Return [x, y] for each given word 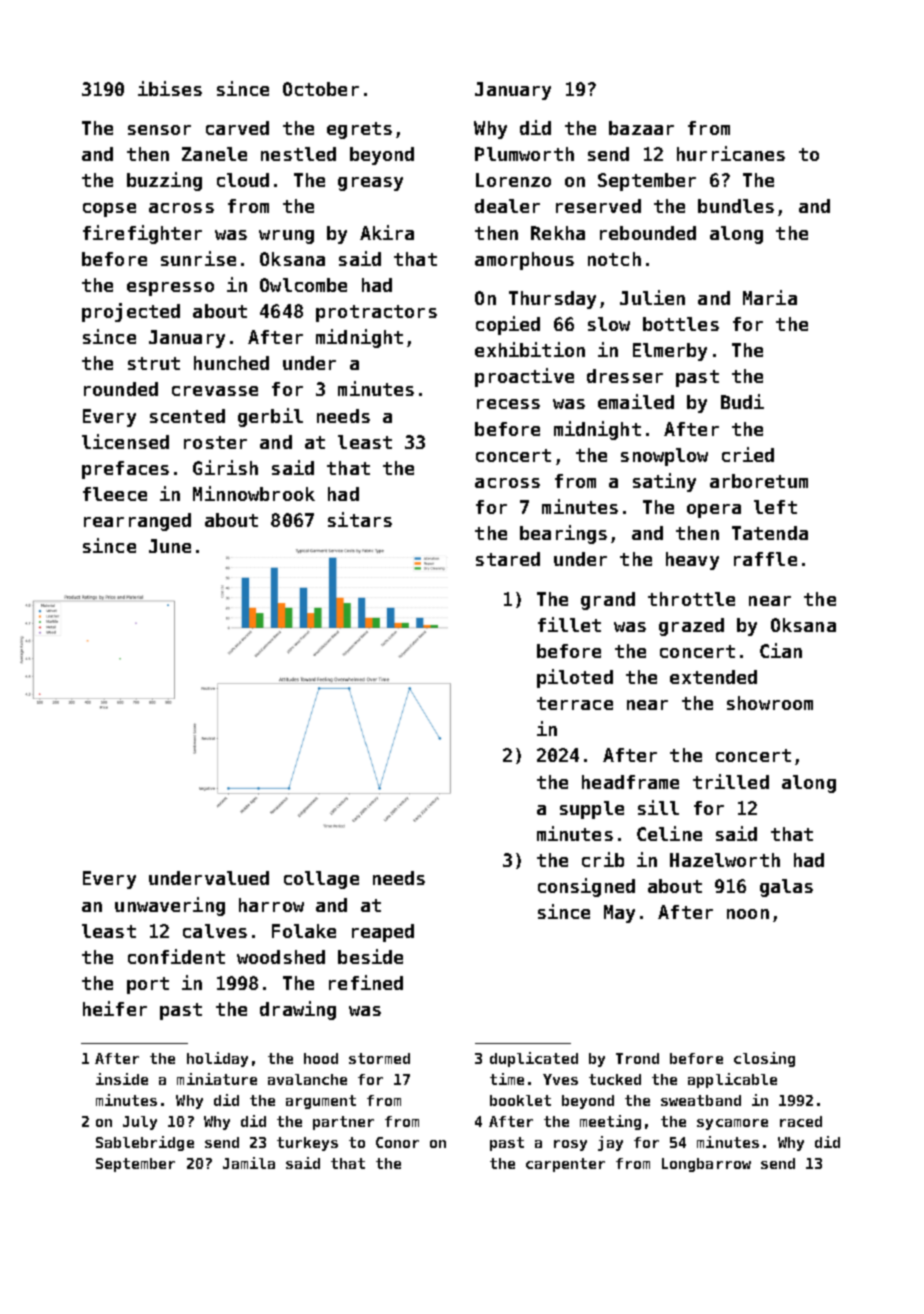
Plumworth [524, 154]
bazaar [641, 128]
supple [592, 810]
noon [748, 914]
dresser [625, 376]
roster [215, 442]
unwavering [170, 906]
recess [508, 404]
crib [603, 859]
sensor [159, 130]
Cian [781, 650]
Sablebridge [145, 1143]
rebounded [648, 233]
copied [508, 325]
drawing [298, 1010]
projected [131, 312]
